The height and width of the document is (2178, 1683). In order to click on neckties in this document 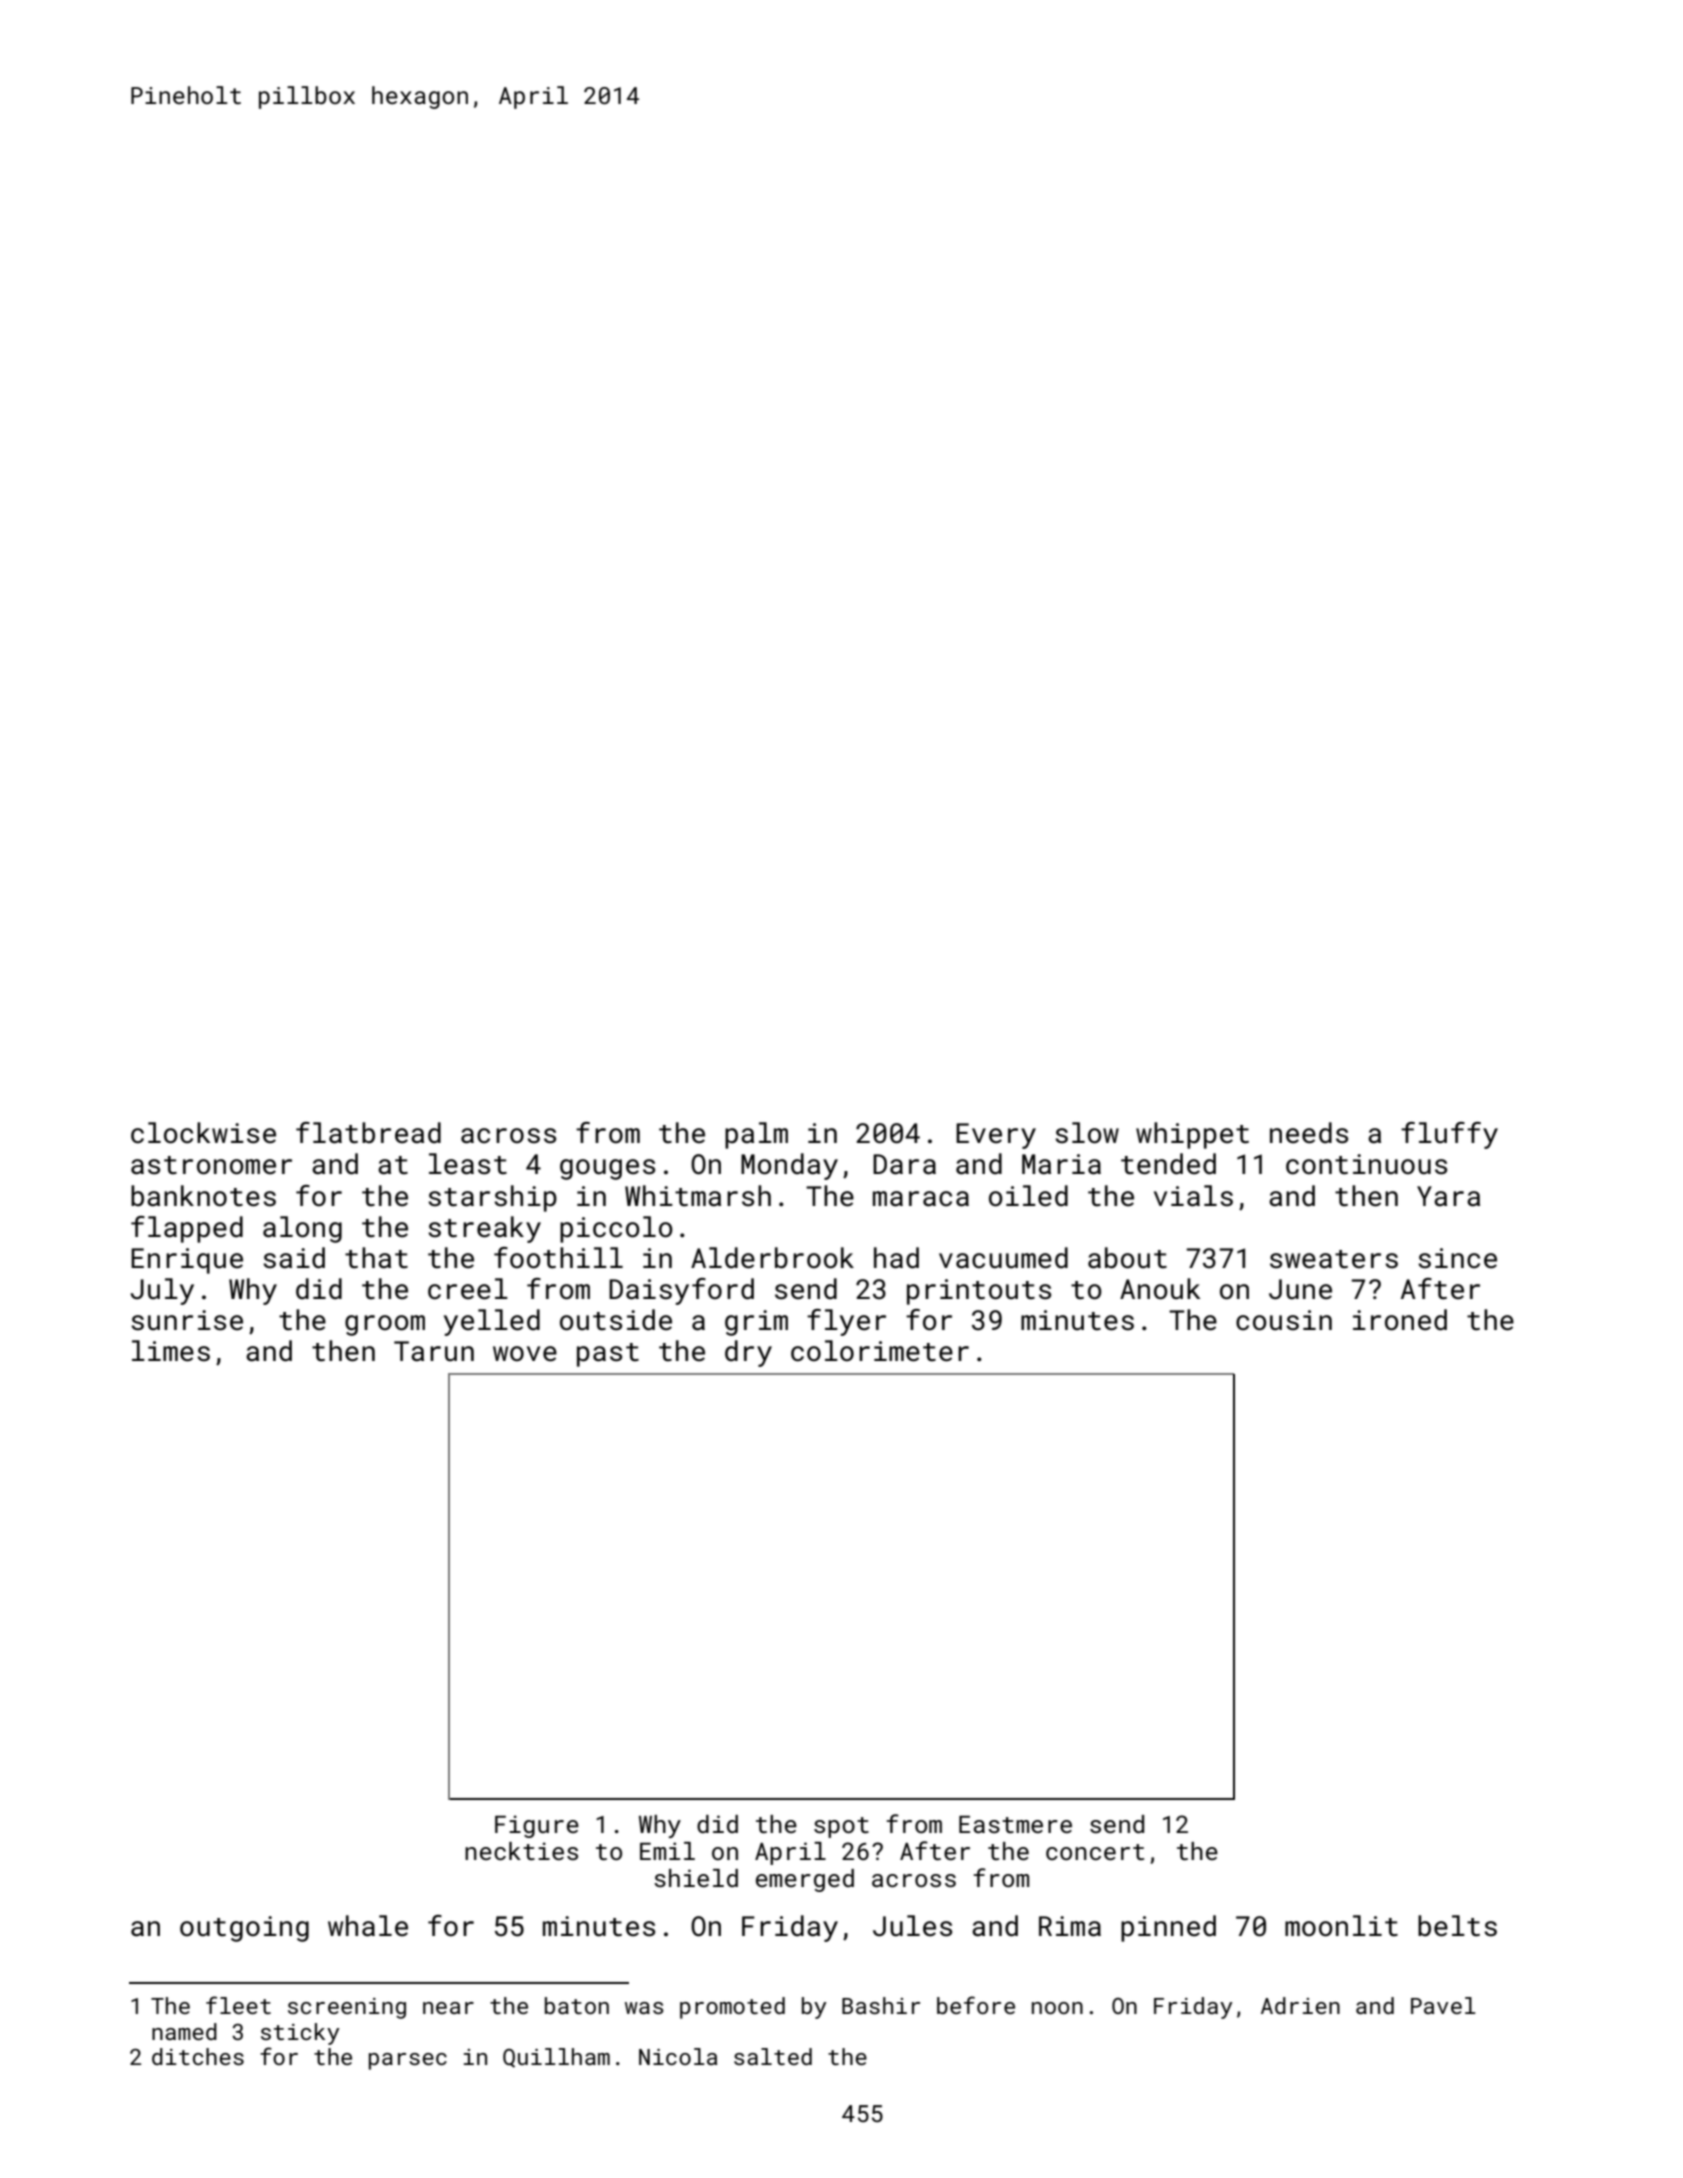, I will do `click(521, 1851)`.
